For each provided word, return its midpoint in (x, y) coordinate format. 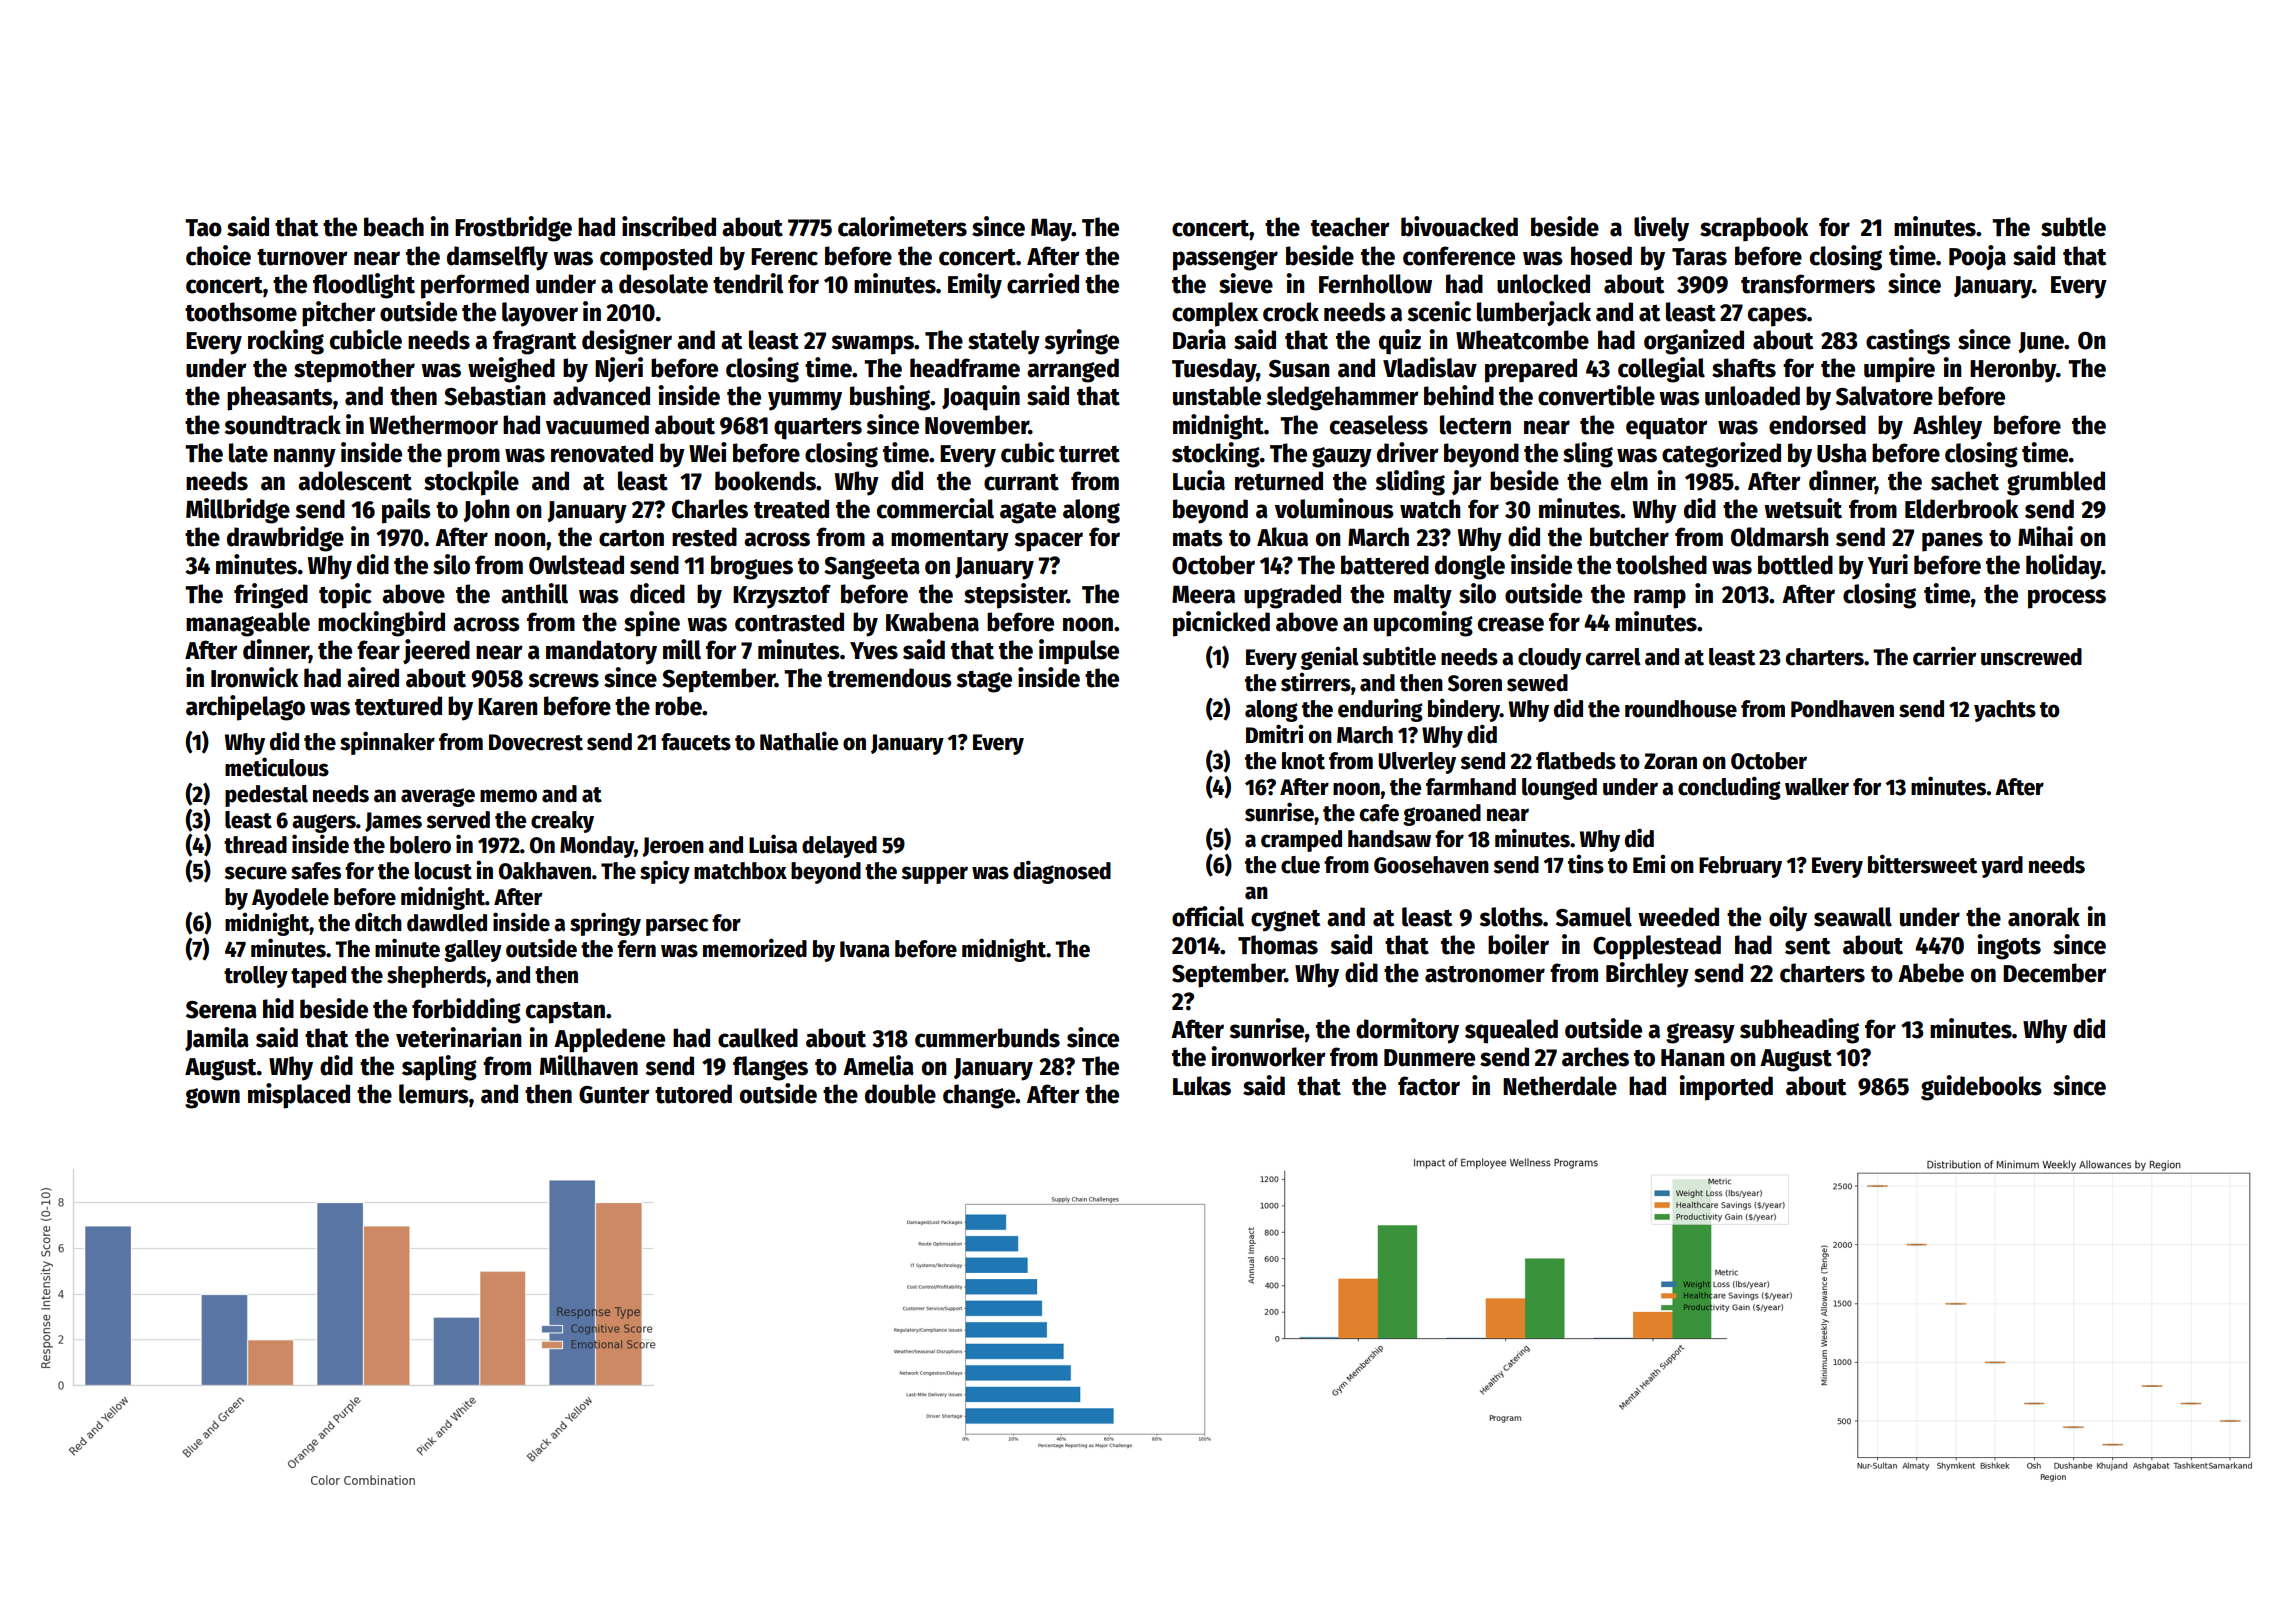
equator (1667, 429)
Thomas (1278, 945)
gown (212, 1098)
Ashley (1947, 427)
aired (373, 677)
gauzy (1342, 457)
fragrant (534, 342)
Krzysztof (782, 596)
